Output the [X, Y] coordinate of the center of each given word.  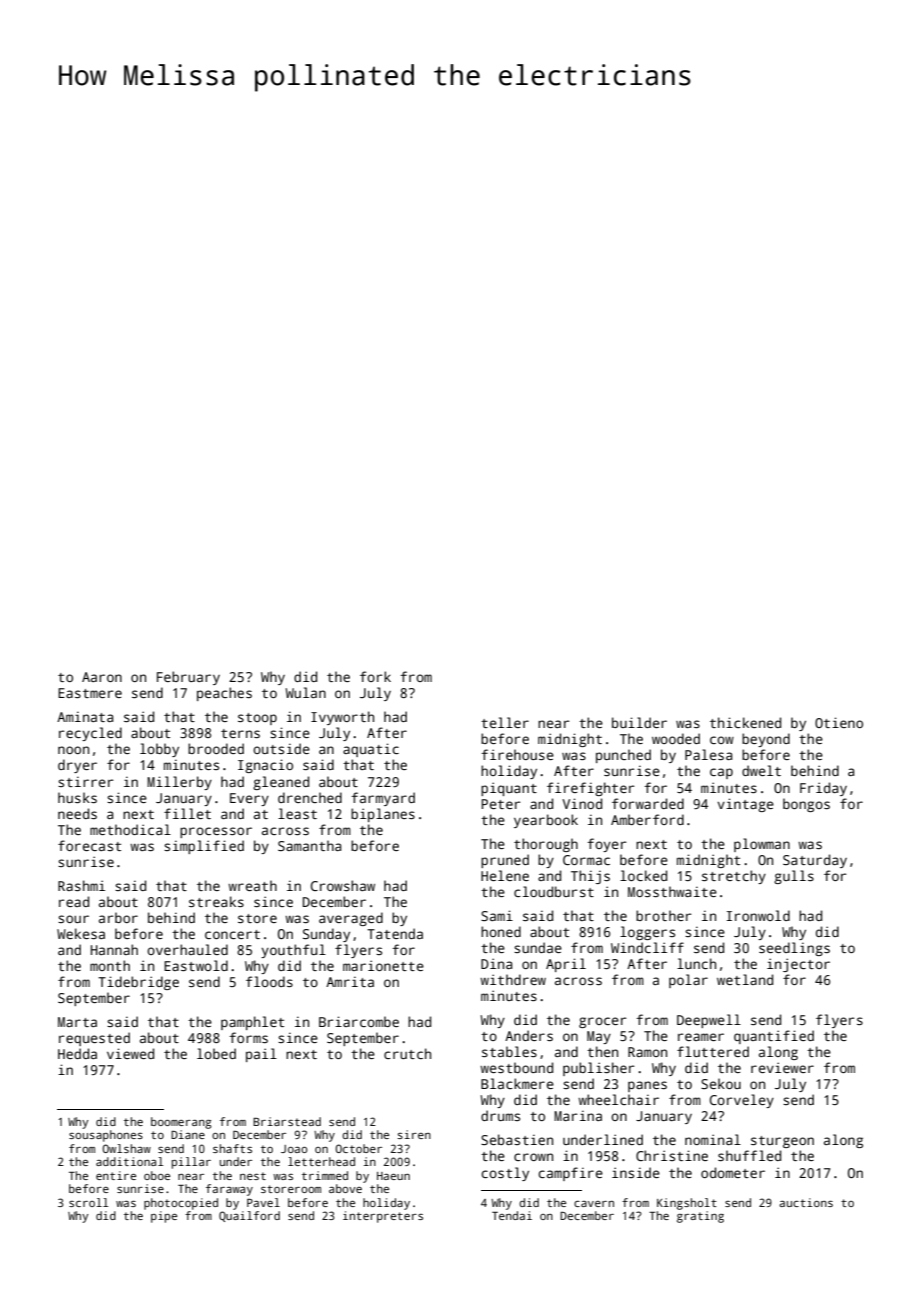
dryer [77, 766]
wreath [252, 885]
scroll [88, 1202]
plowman [762, 845]
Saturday [815, 861]
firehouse [517, 754]
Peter [500, 804]
